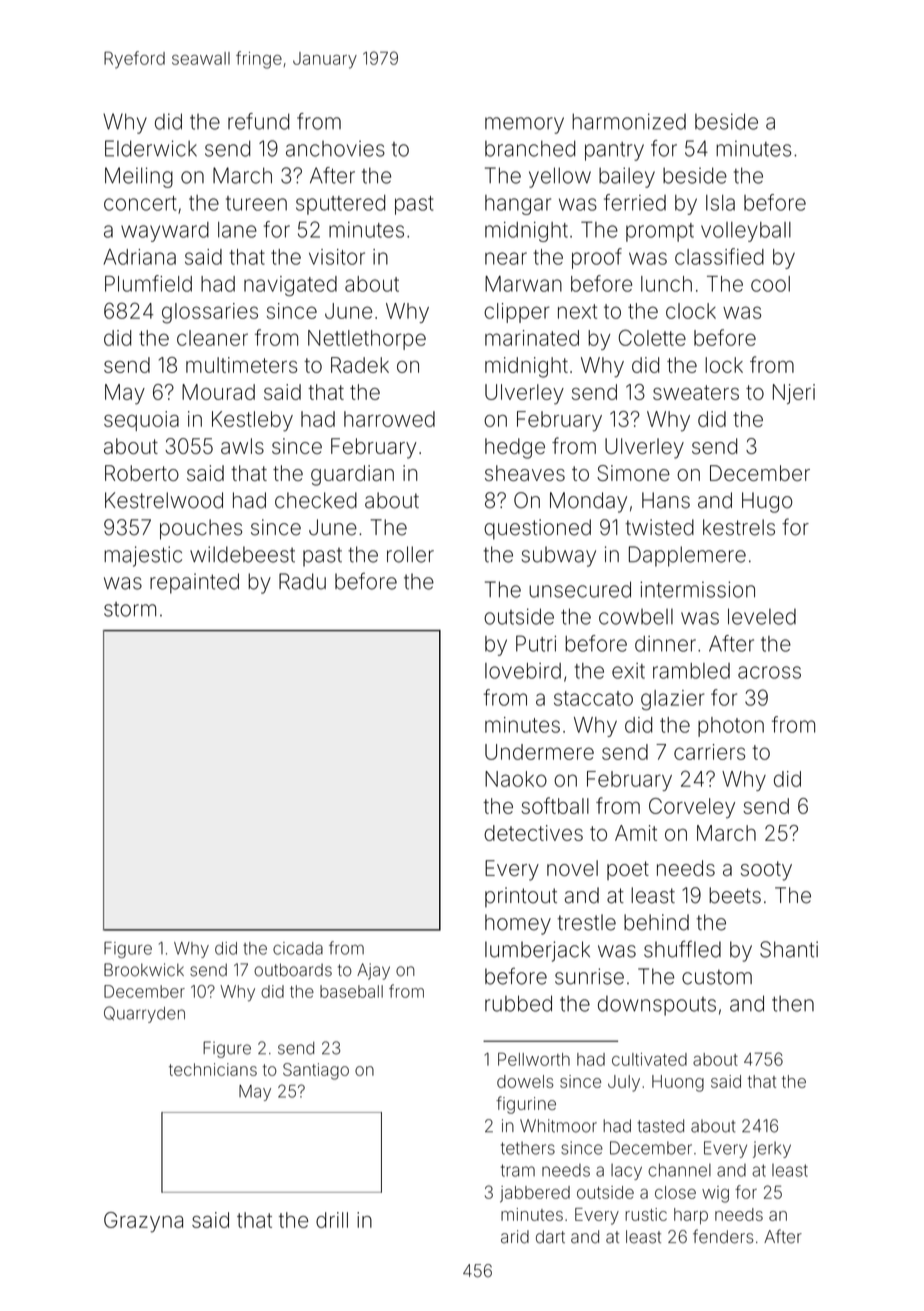 The height and width of the document is (1311, 924). I want to click on drill, so click(332, 1220).
